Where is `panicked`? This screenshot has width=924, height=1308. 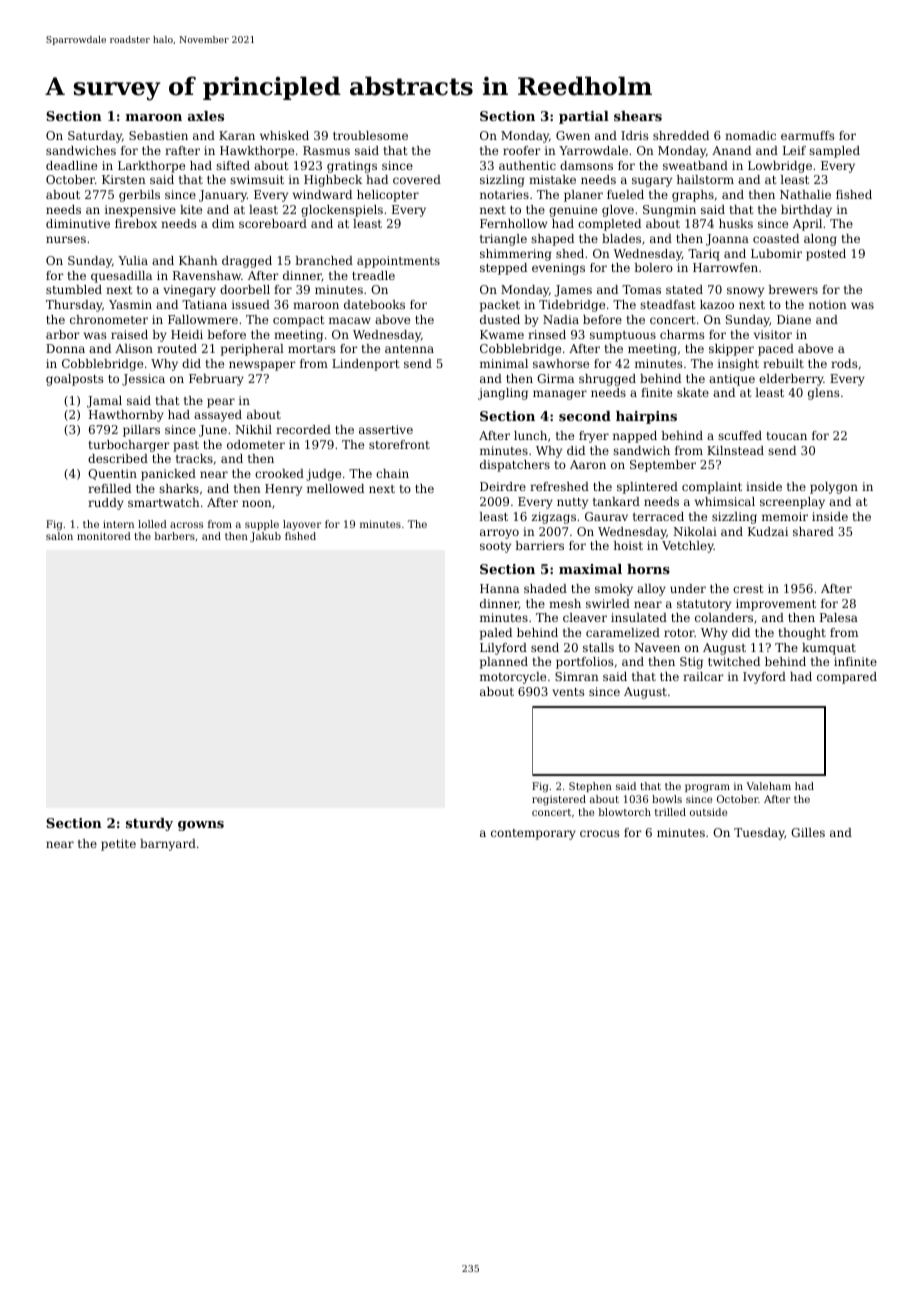
panicked is located at coordinates (168, 475).
